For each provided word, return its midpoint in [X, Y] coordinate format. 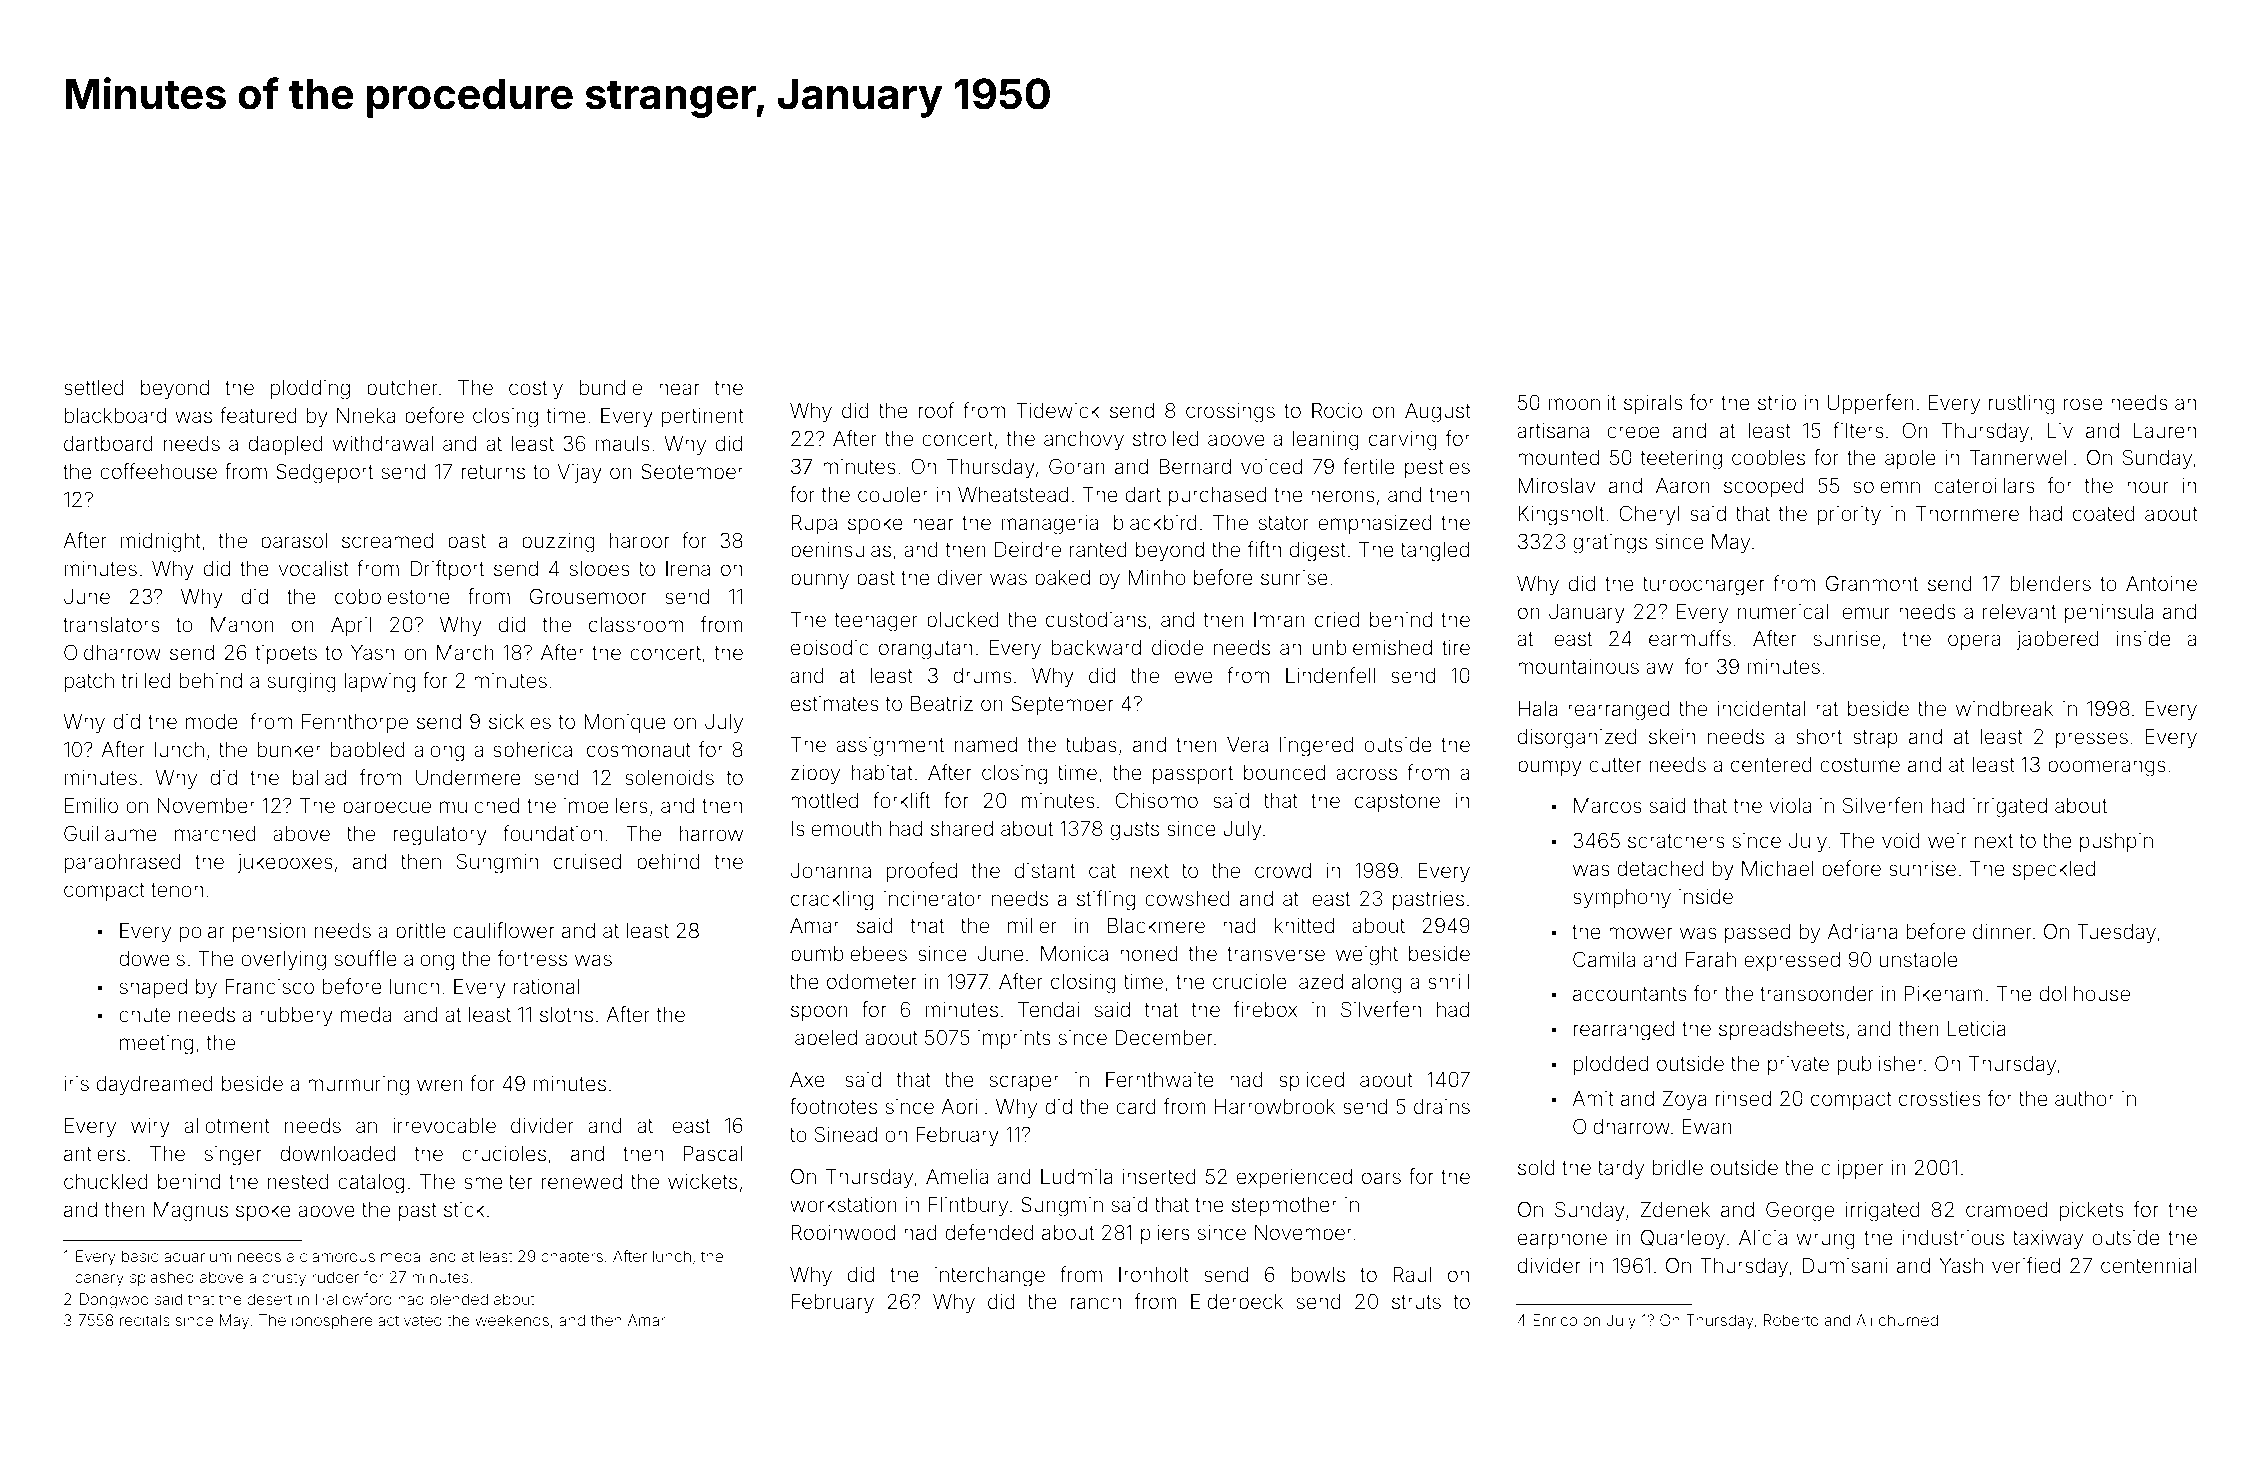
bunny [820, 580]
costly [536, 390]
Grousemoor [588, 596]
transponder [1817, 995]
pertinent [703, 417]
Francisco [270, 987]
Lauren [2165, 430]
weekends [512, 1320]
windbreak [2004, 709]
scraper [1024, 1083]
